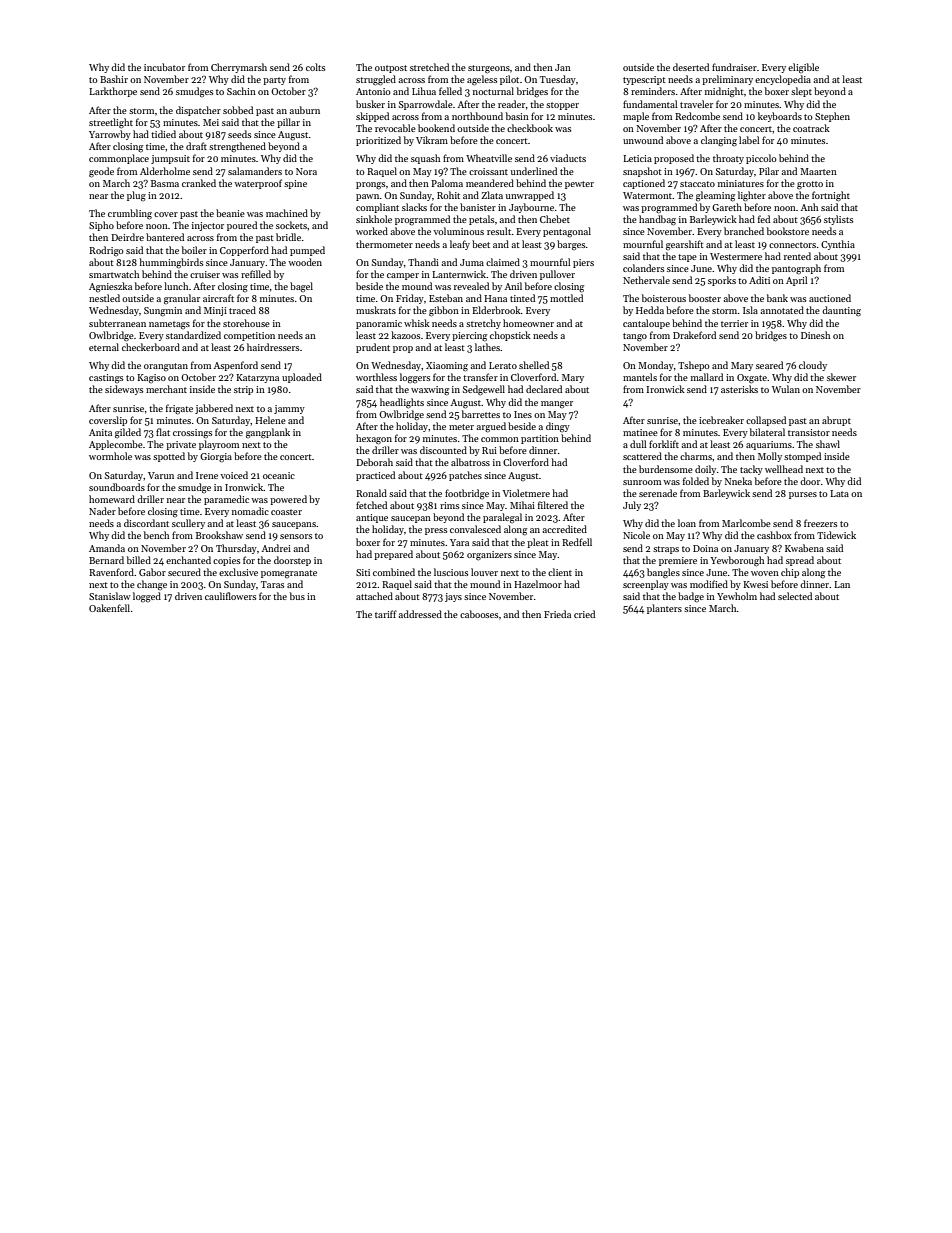  I want to click on eligible, so click(803, 68).
